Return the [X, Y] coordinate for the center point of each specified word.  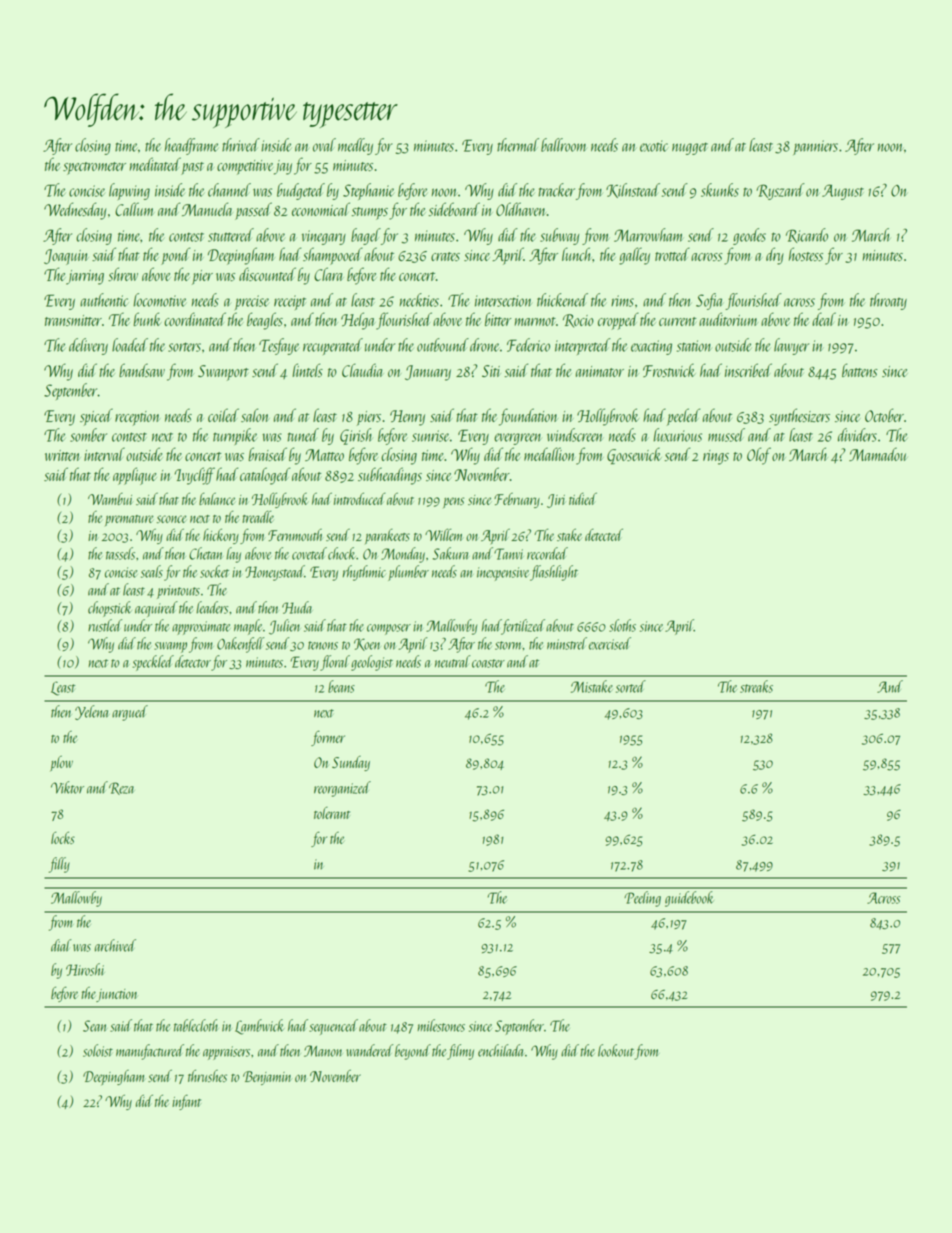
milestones [441, 1025]
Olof [759, 456]
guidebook [689, 899]
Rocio [578, 321]
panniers [815, 147]
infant [186, 1102]
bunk [147, 319]
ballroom [564, 145]
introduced [360, 498]
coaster [488, 663]
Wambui [110, 499]
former [328, 738]
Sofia [709, 301]
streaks [756, 686]
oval [324, 145]
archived [115, 945]
